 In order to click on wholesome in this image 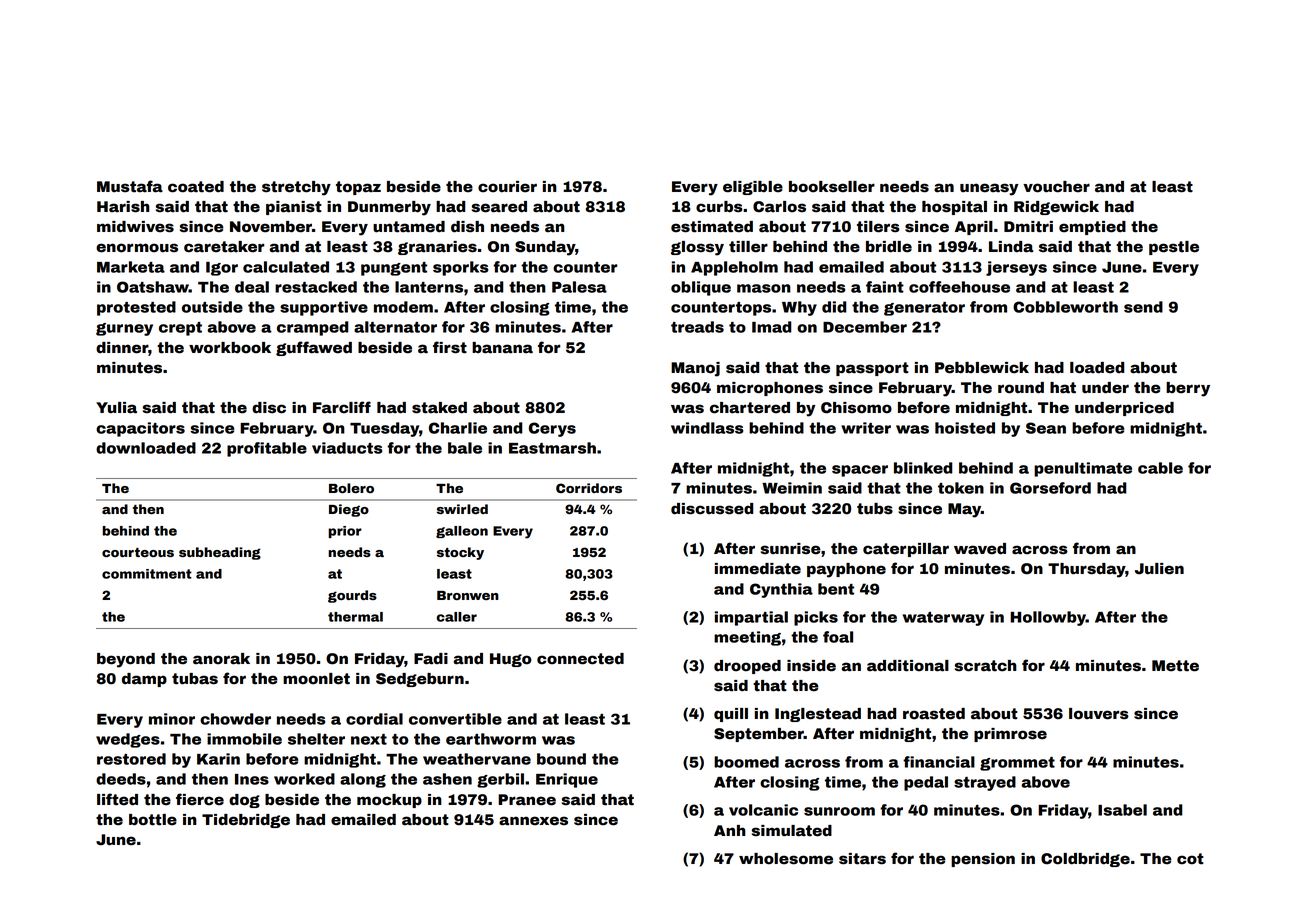, I will do `click(786, 859)`.
